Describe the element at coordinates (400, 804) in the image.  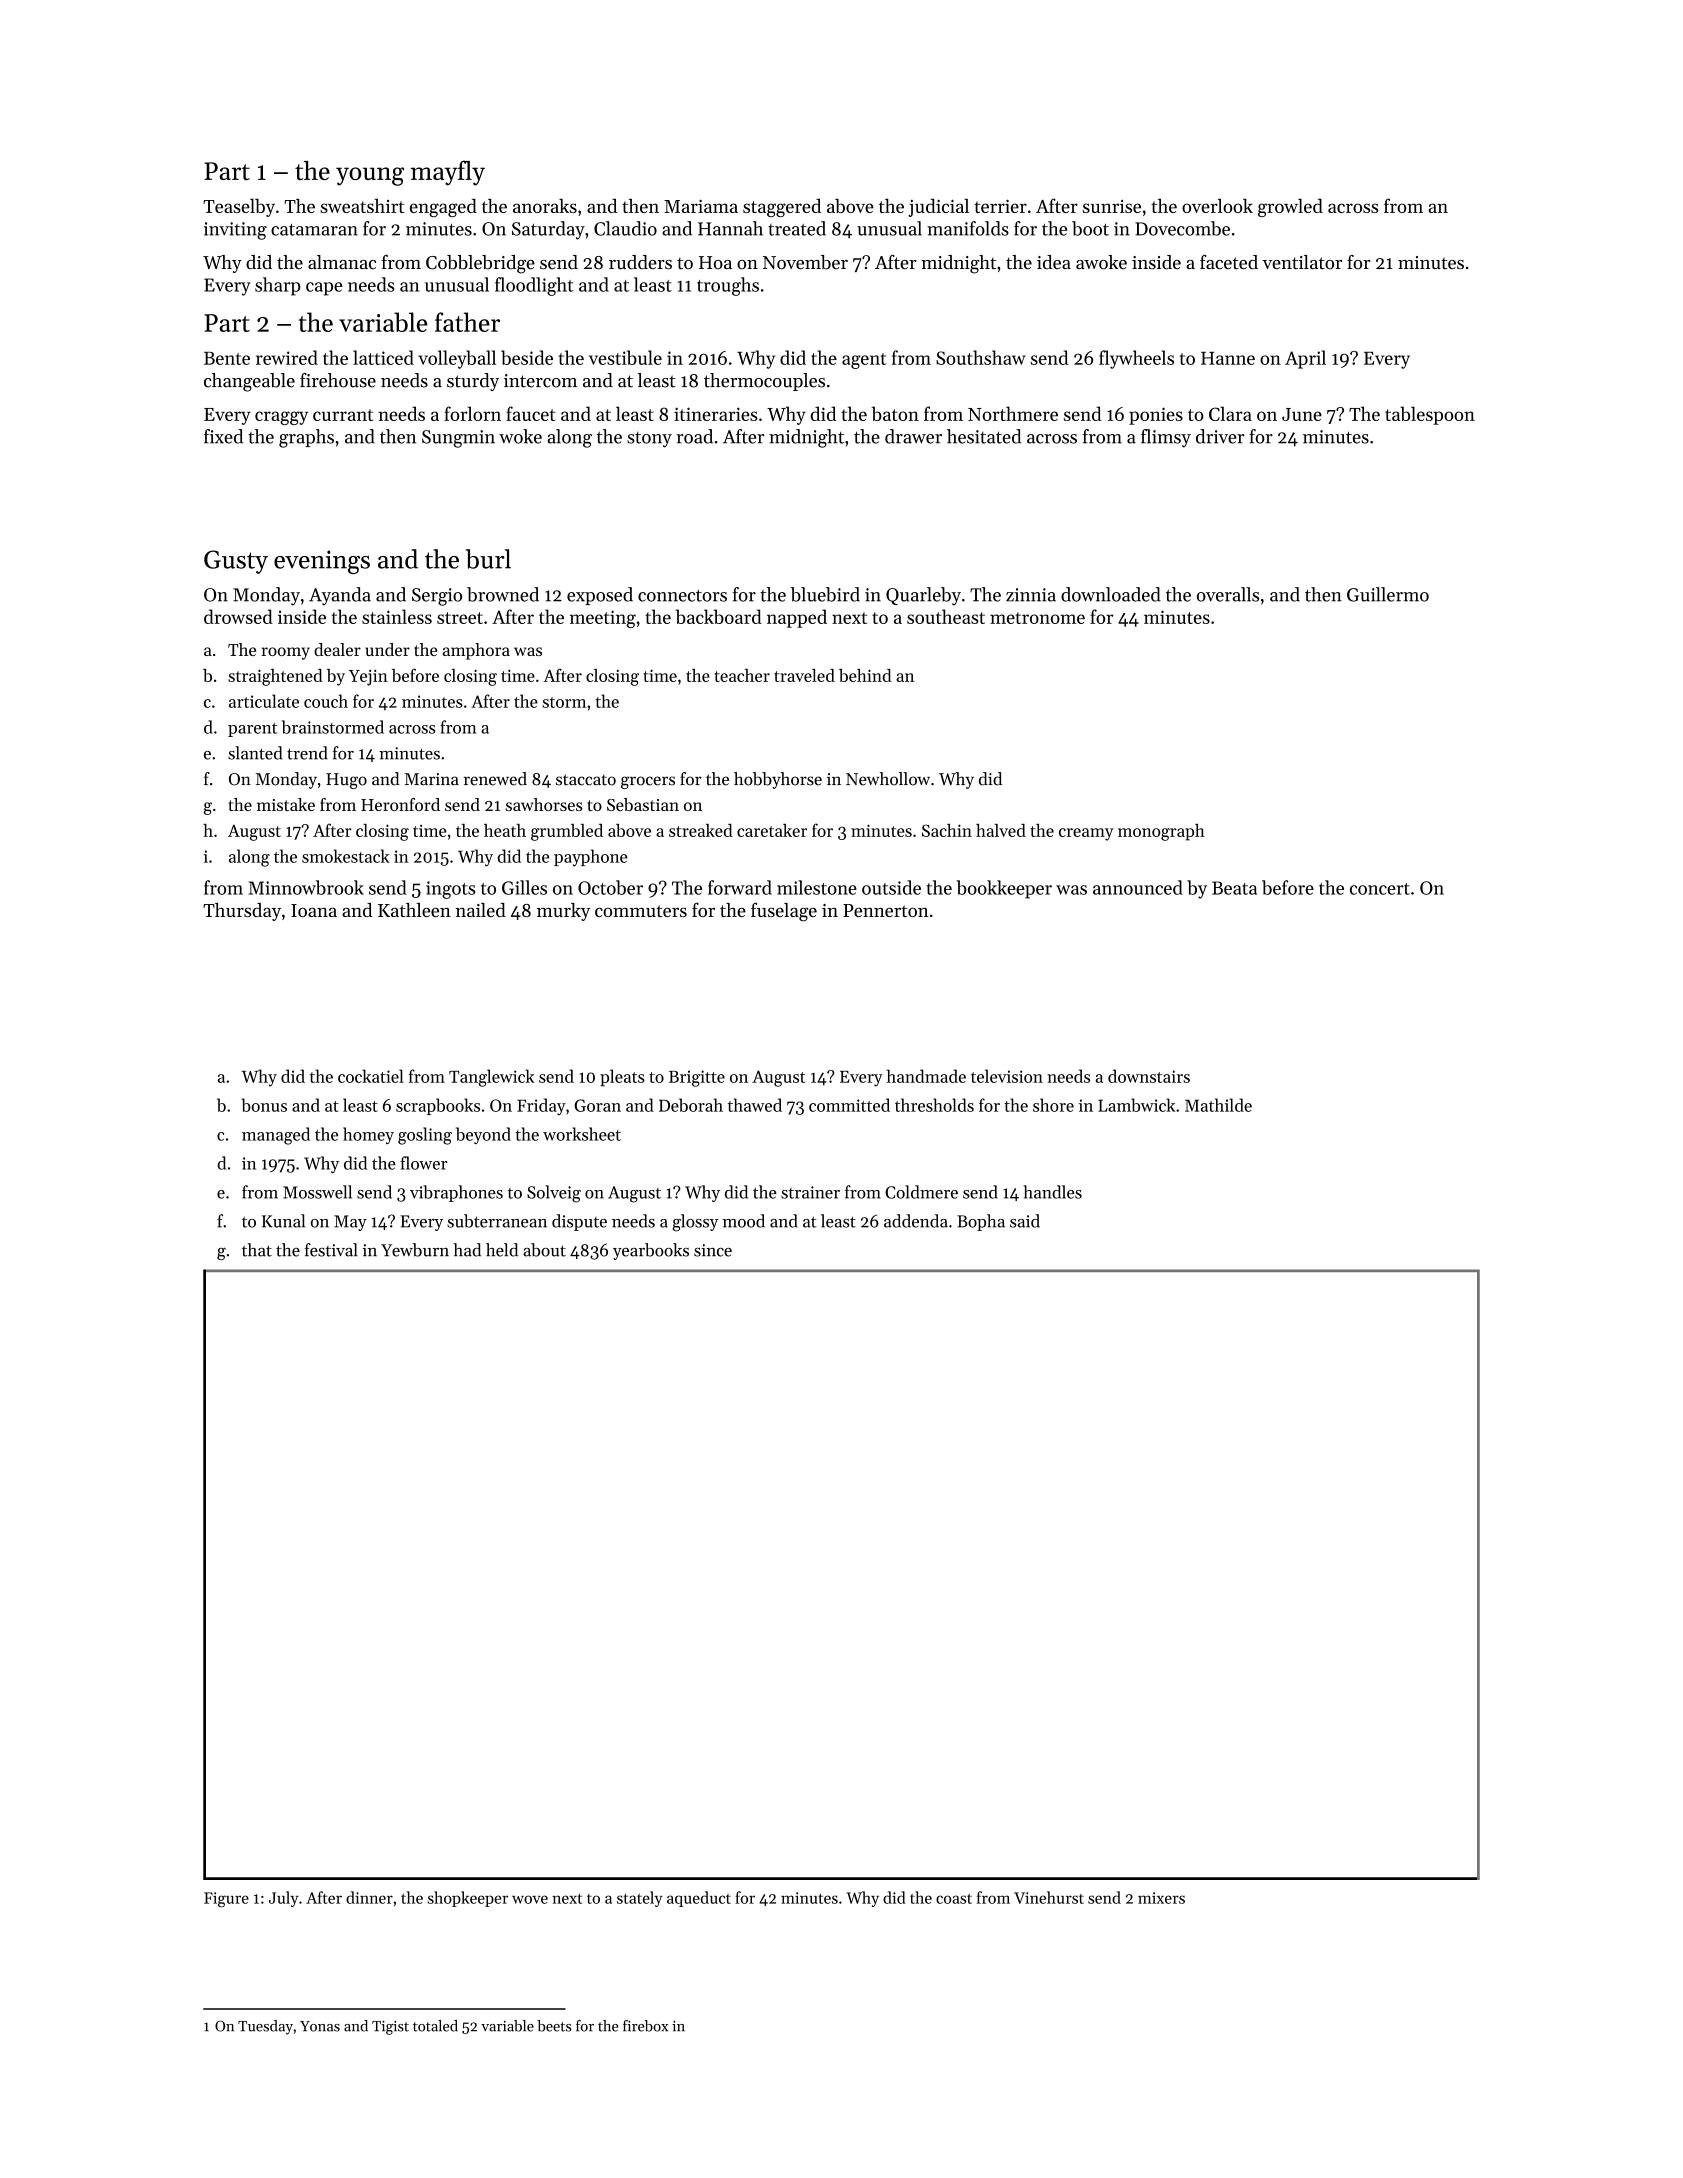
I see `Heronford` at that location.
